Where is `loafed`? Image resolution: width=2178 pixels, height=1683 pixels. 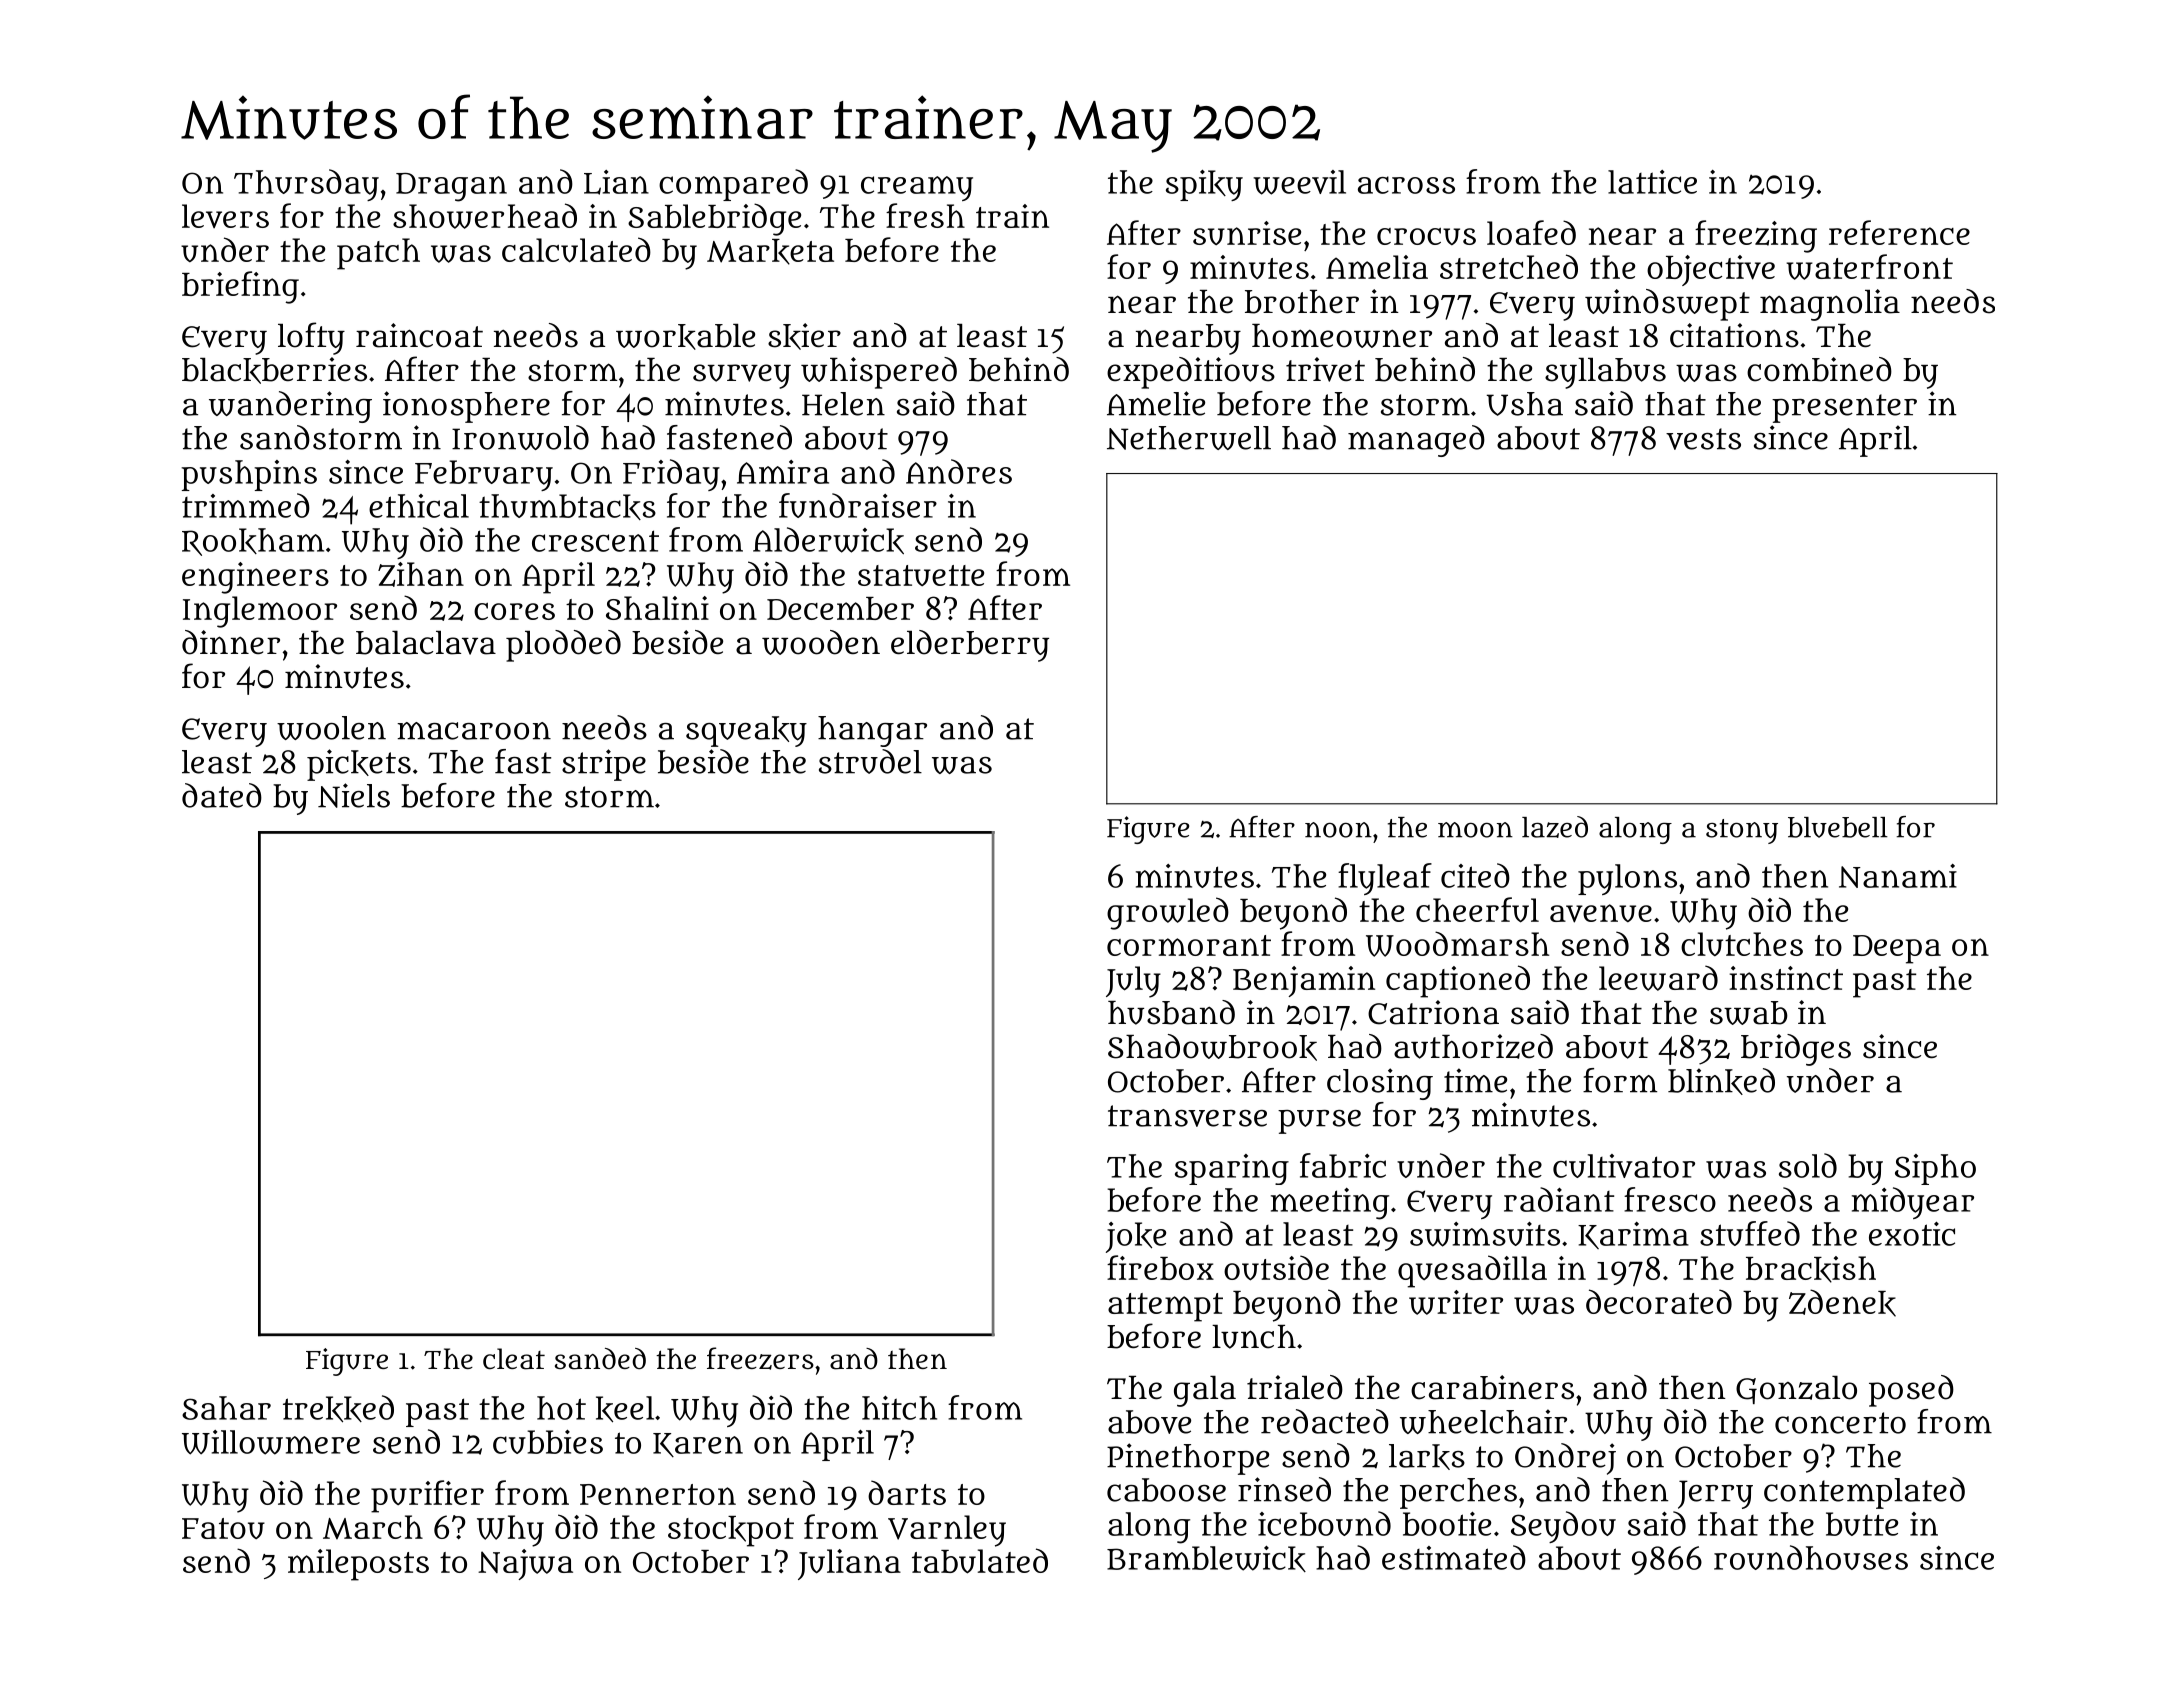 loafed is located at coordinates (1531, 232).
